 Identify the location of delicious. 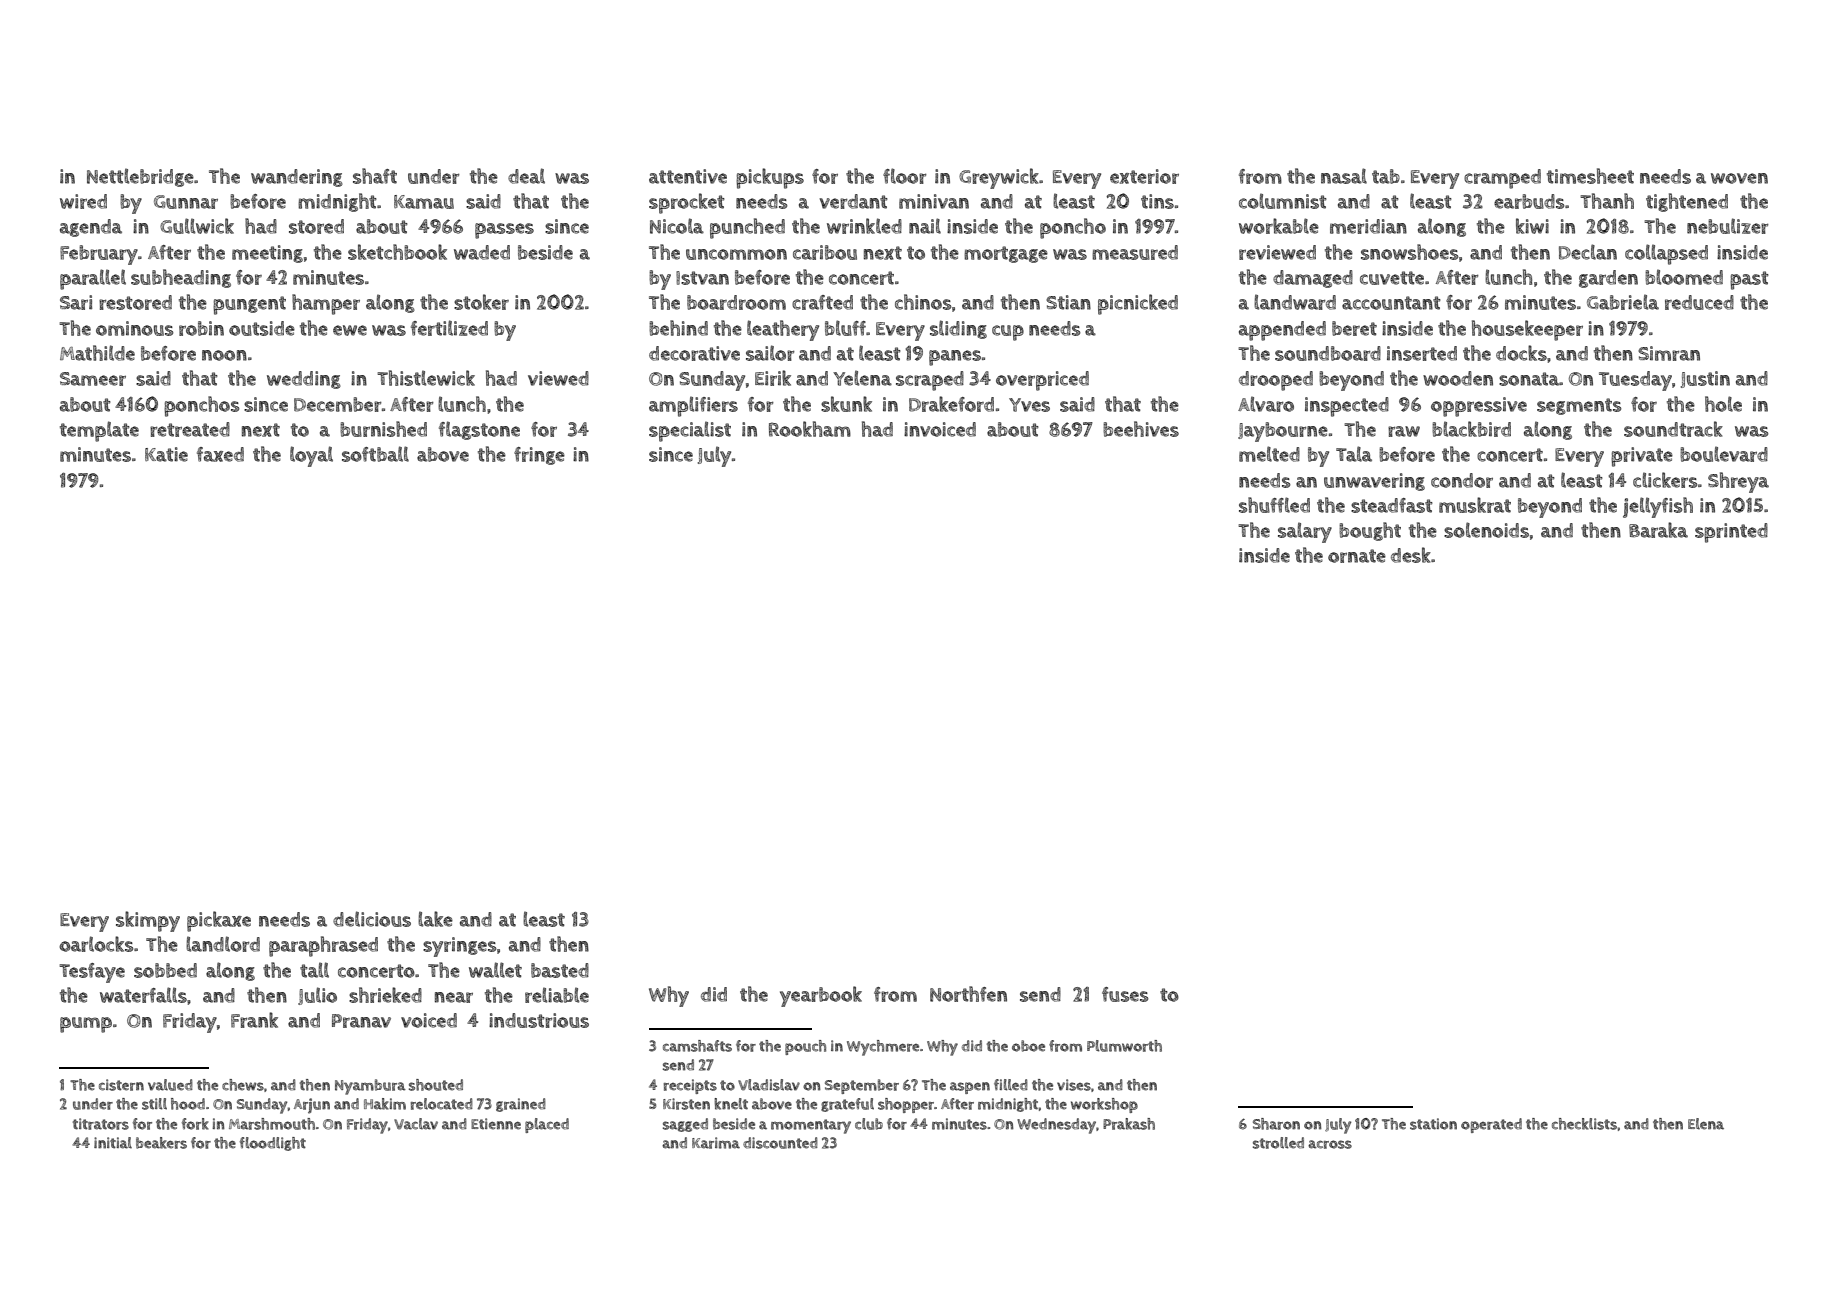
(372, 919).
